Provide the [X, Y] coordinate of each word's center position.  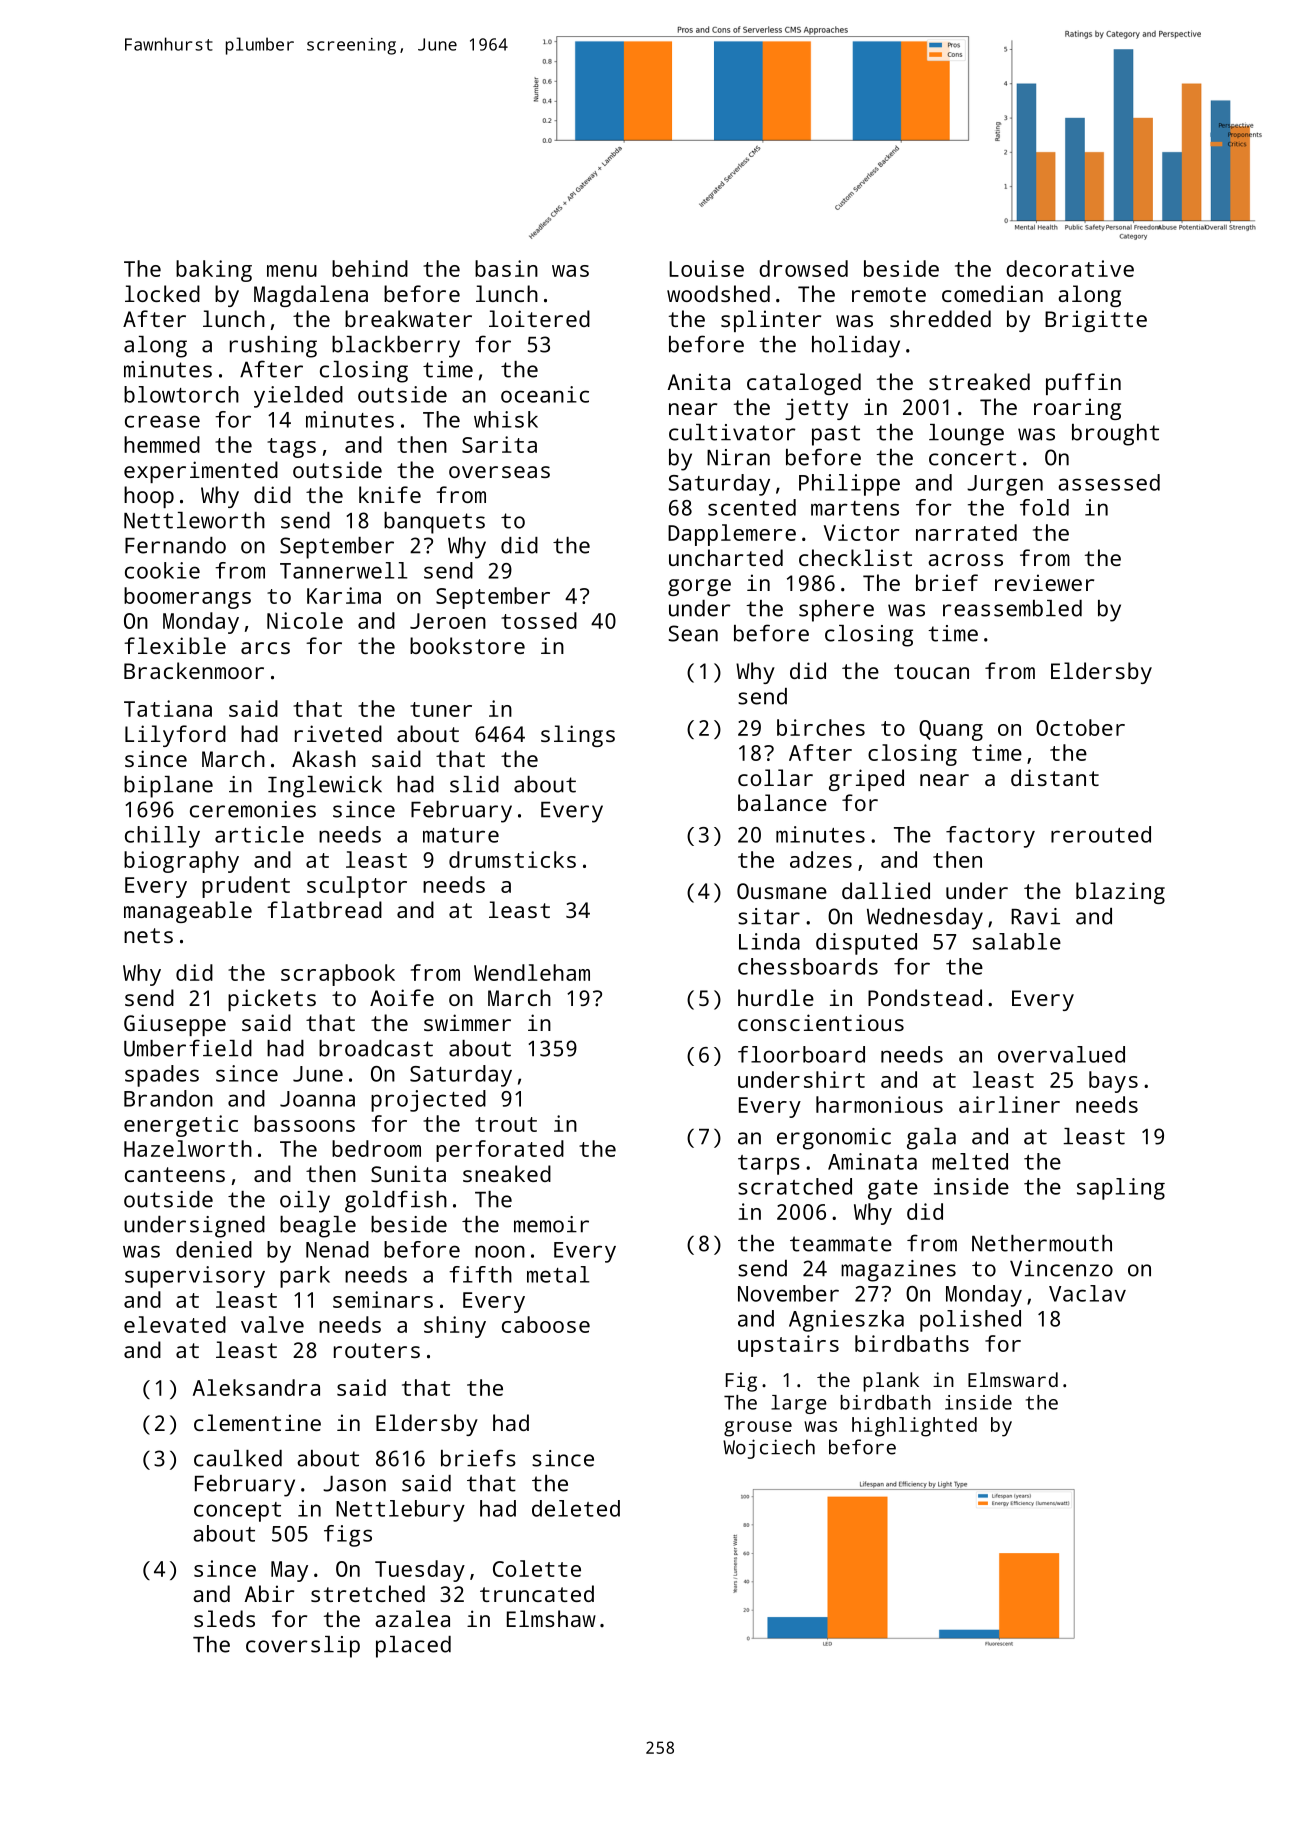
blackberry [396, 347]
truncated [537, 1593]
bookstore [467, 645]
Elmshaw [551, 1618]
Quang [951, 730]
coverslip [303, 1647]
